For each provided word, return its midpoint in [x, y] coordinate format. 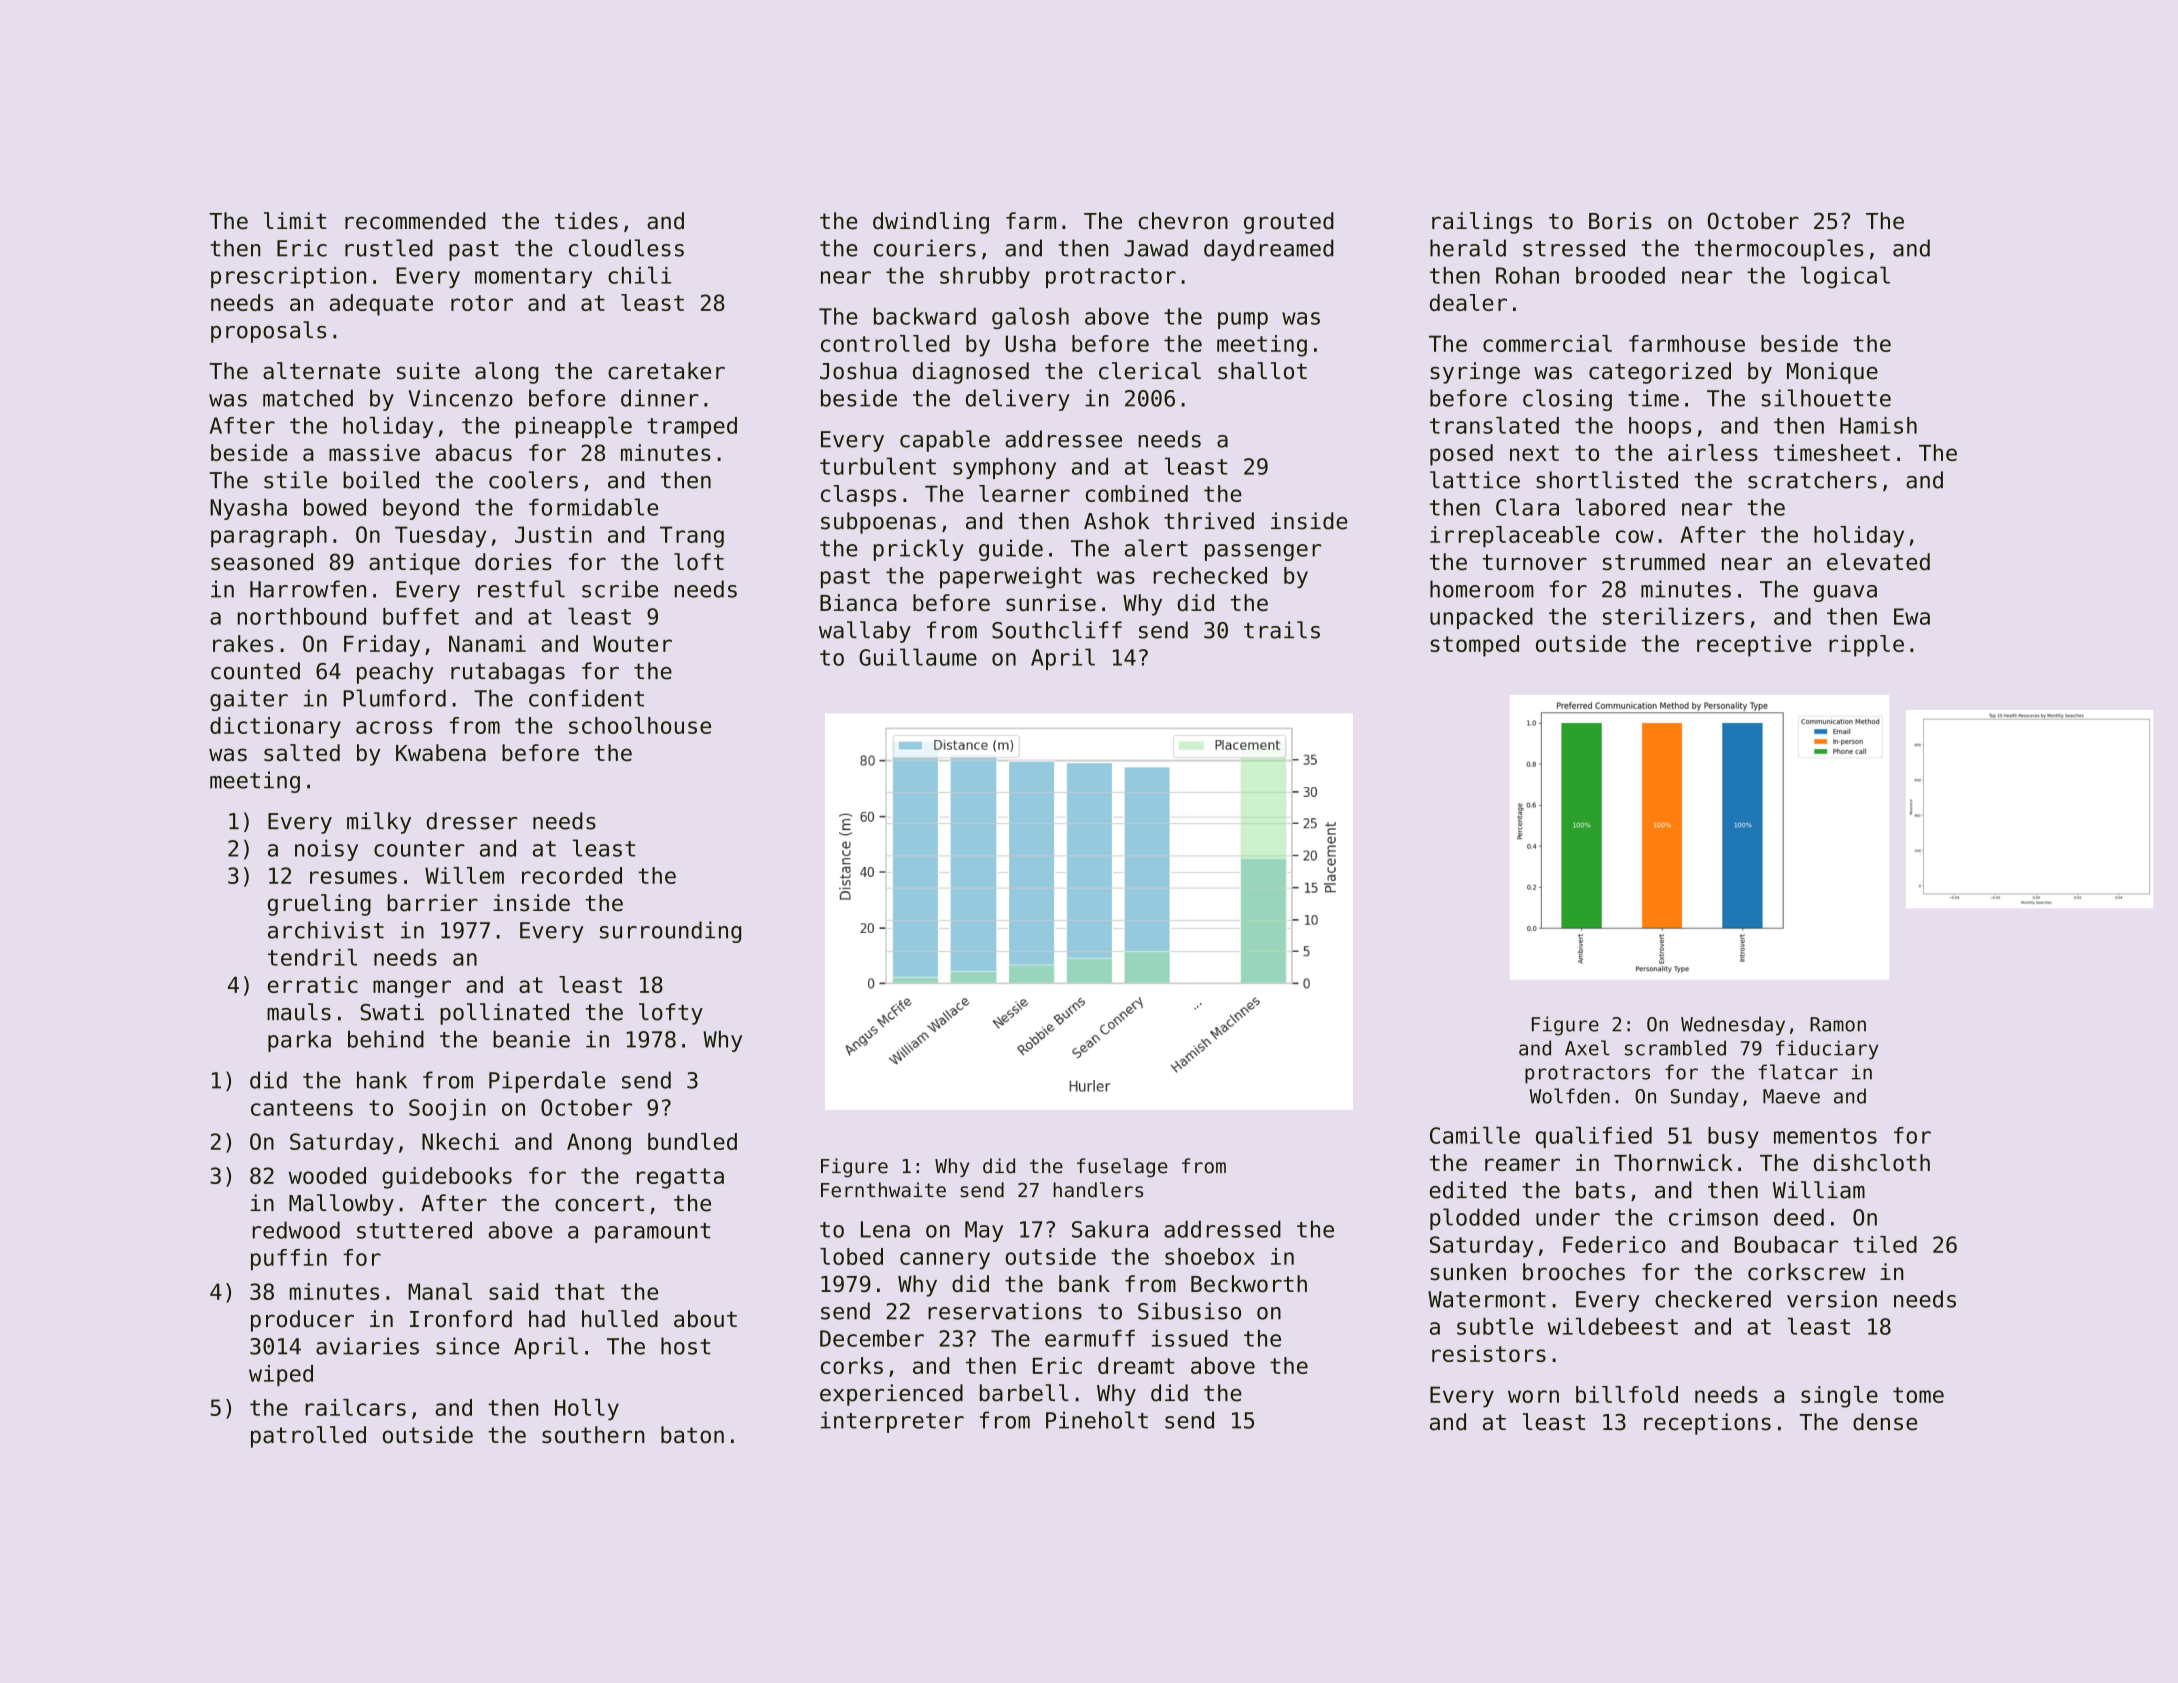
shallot [1262, 371]
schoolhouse [640, 725]
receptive [1754, 646]
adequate [381, 305]
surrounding [670, 932]
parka [299, 1041]
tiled [1885, 1244]
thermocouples [1779, 250]
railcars [355, 1407]
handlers [1098, 1190]
